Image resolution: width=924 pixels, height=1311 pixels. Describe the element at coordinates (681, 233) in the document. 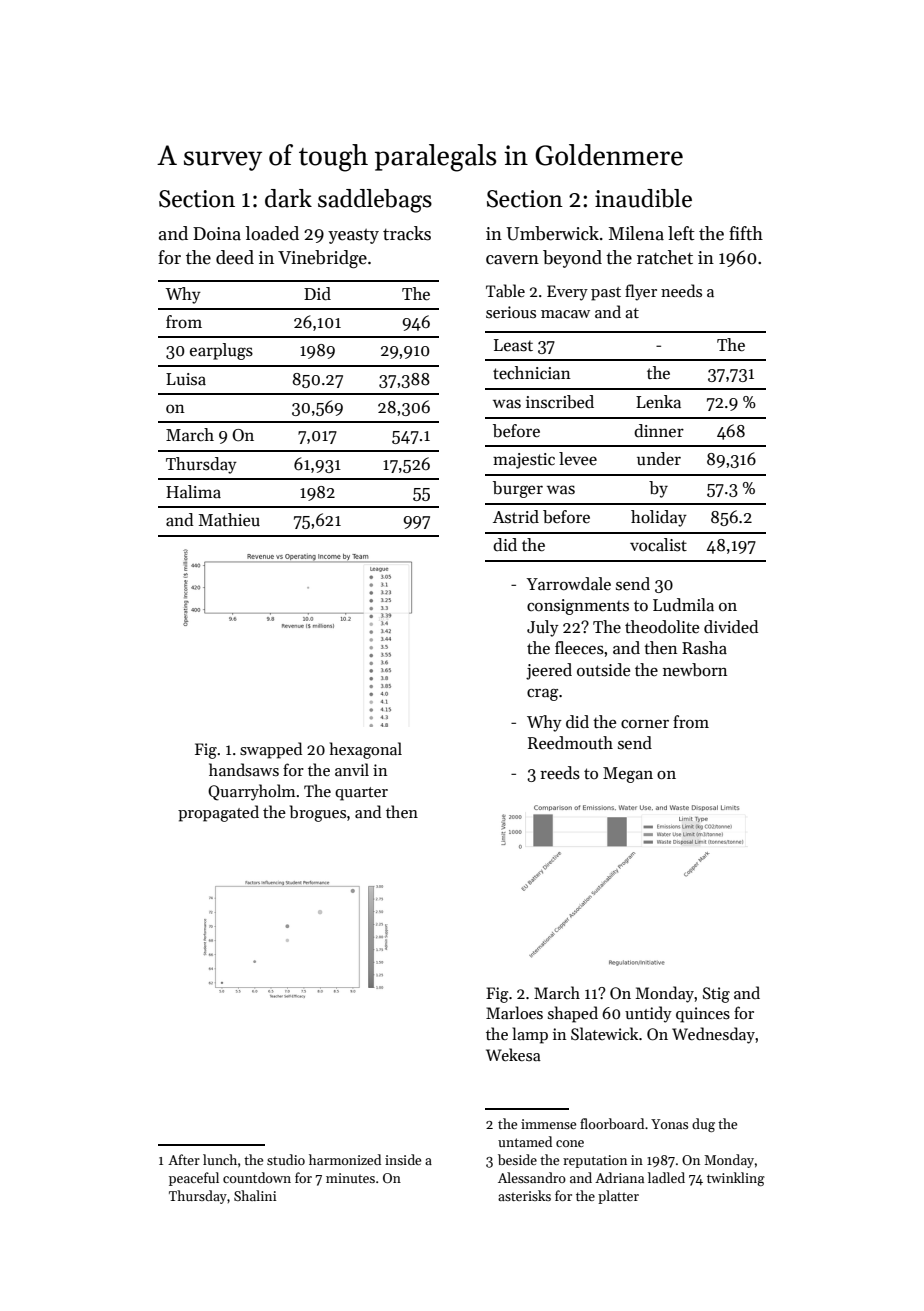

I see `left` at that location.
